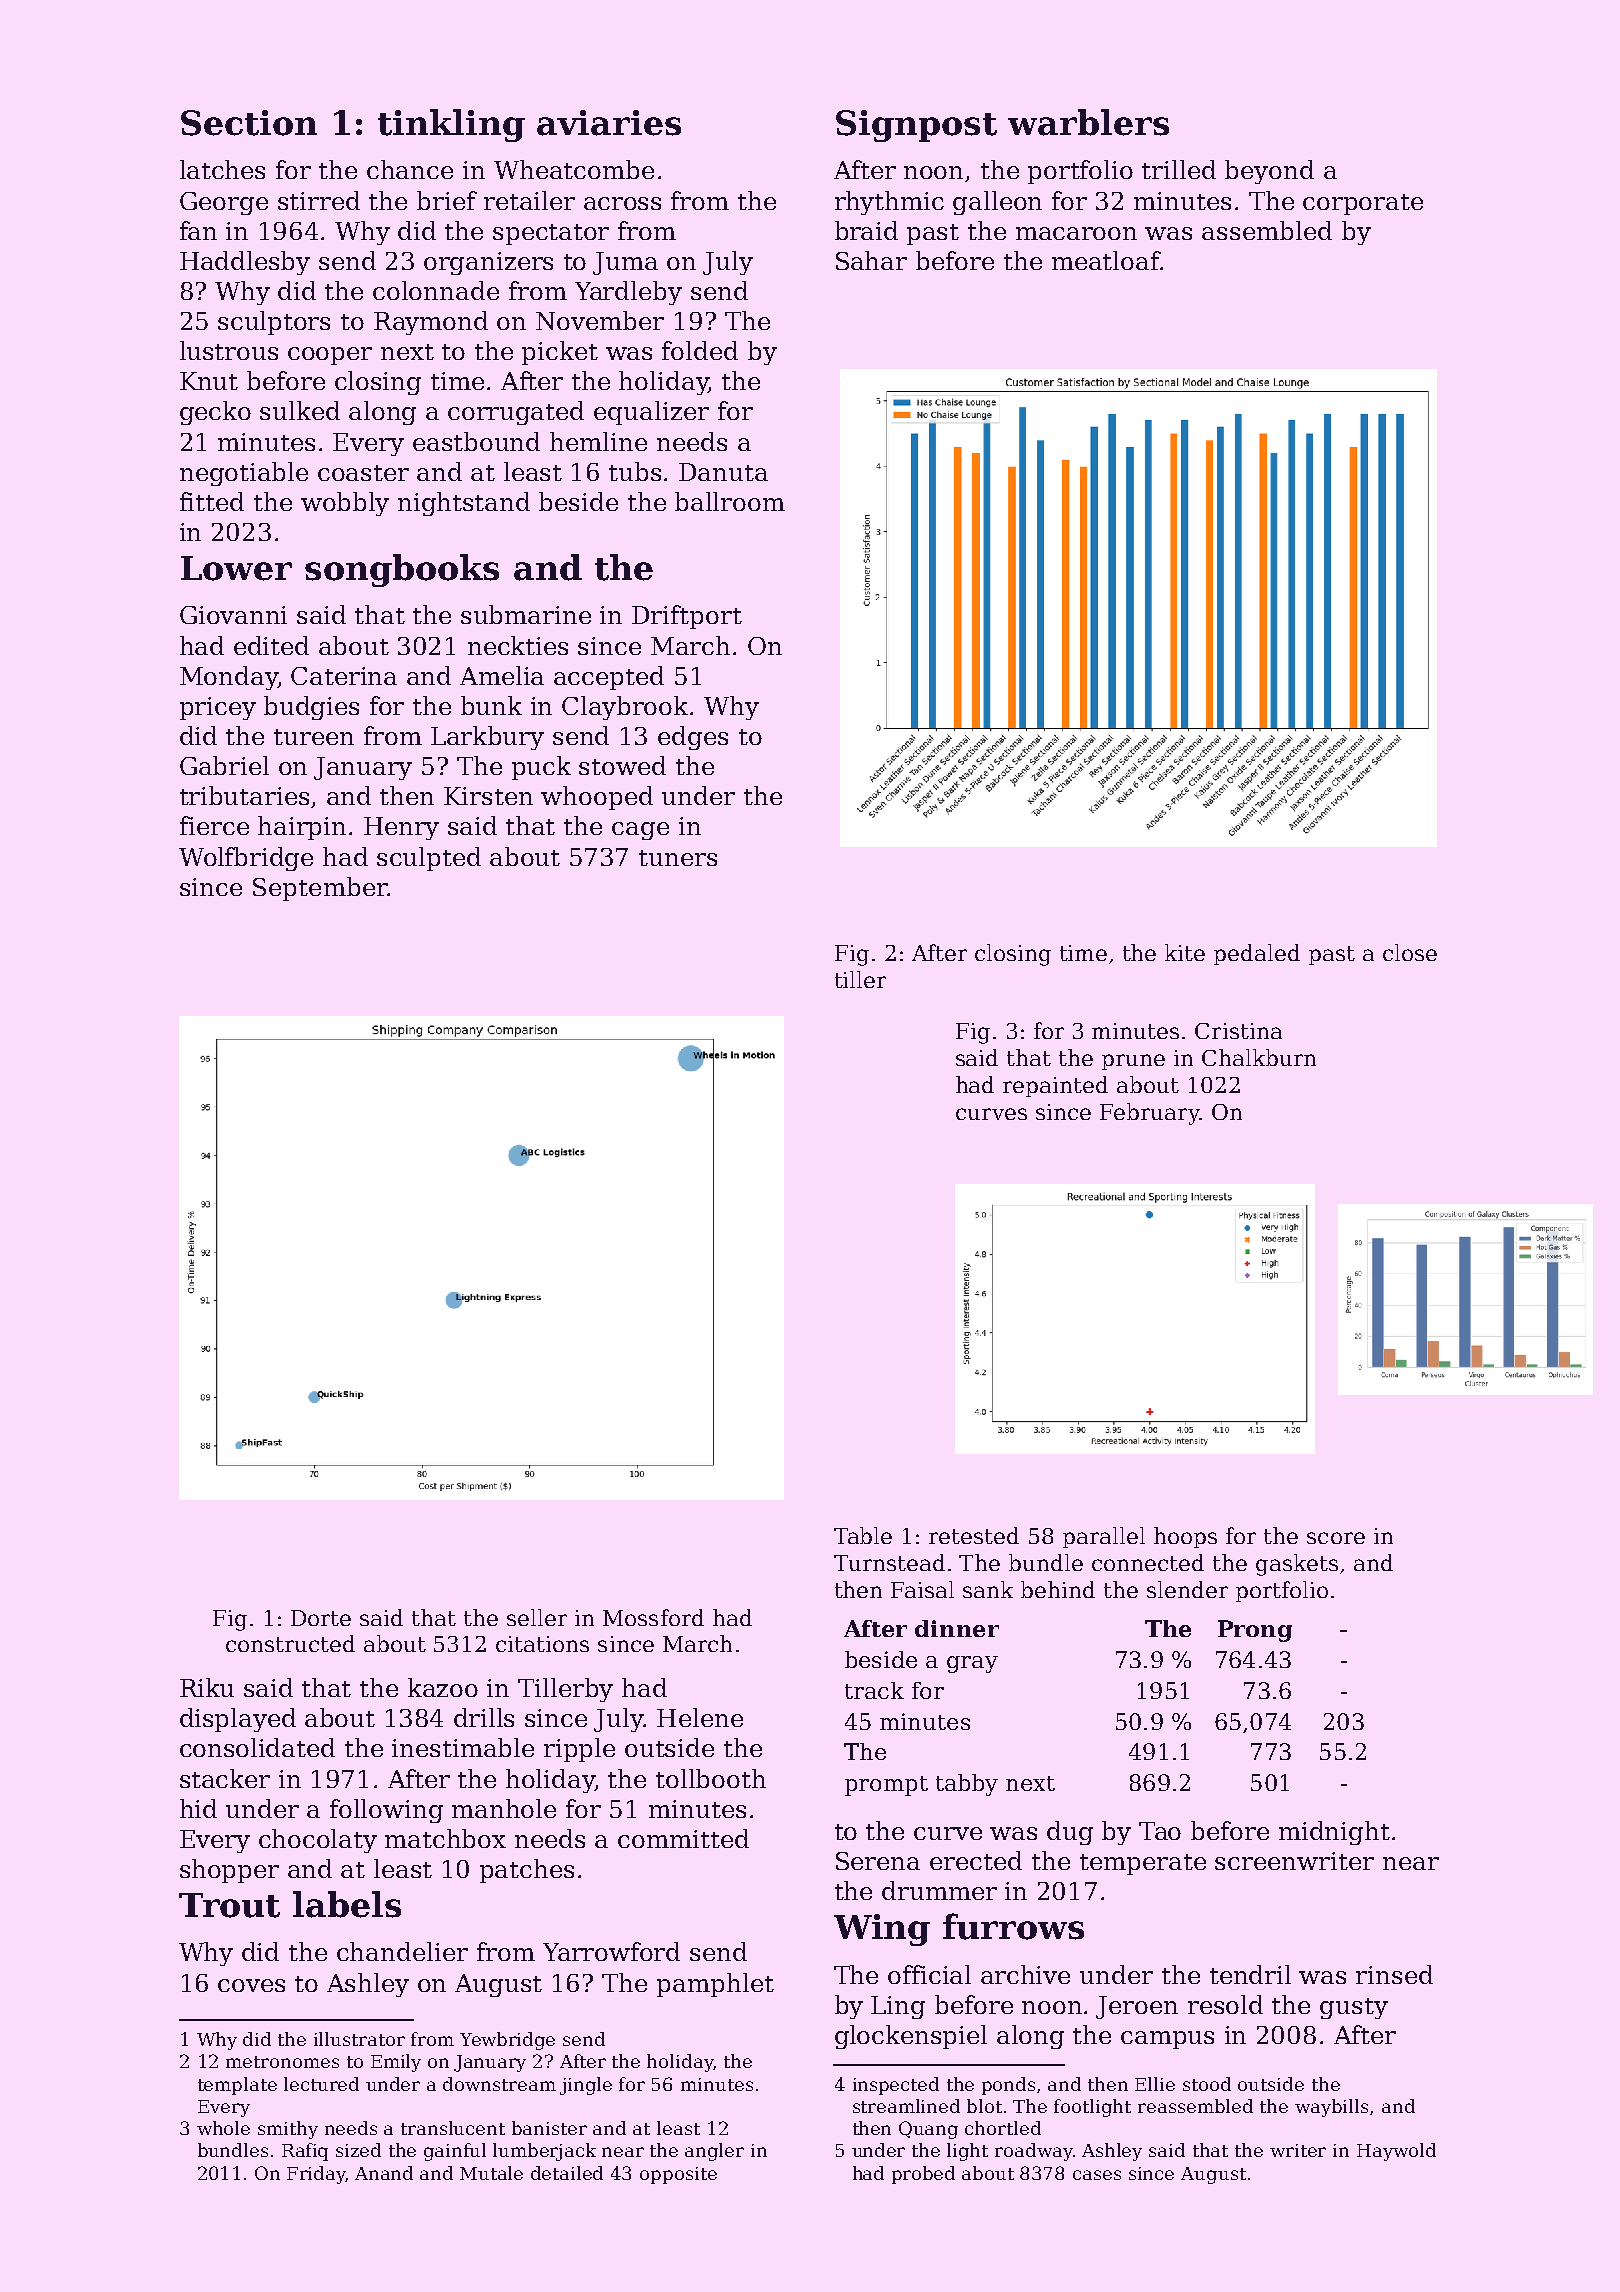  Describe the element at coordinates (1255, 1631) in the image. I see `Prong` at that location.
